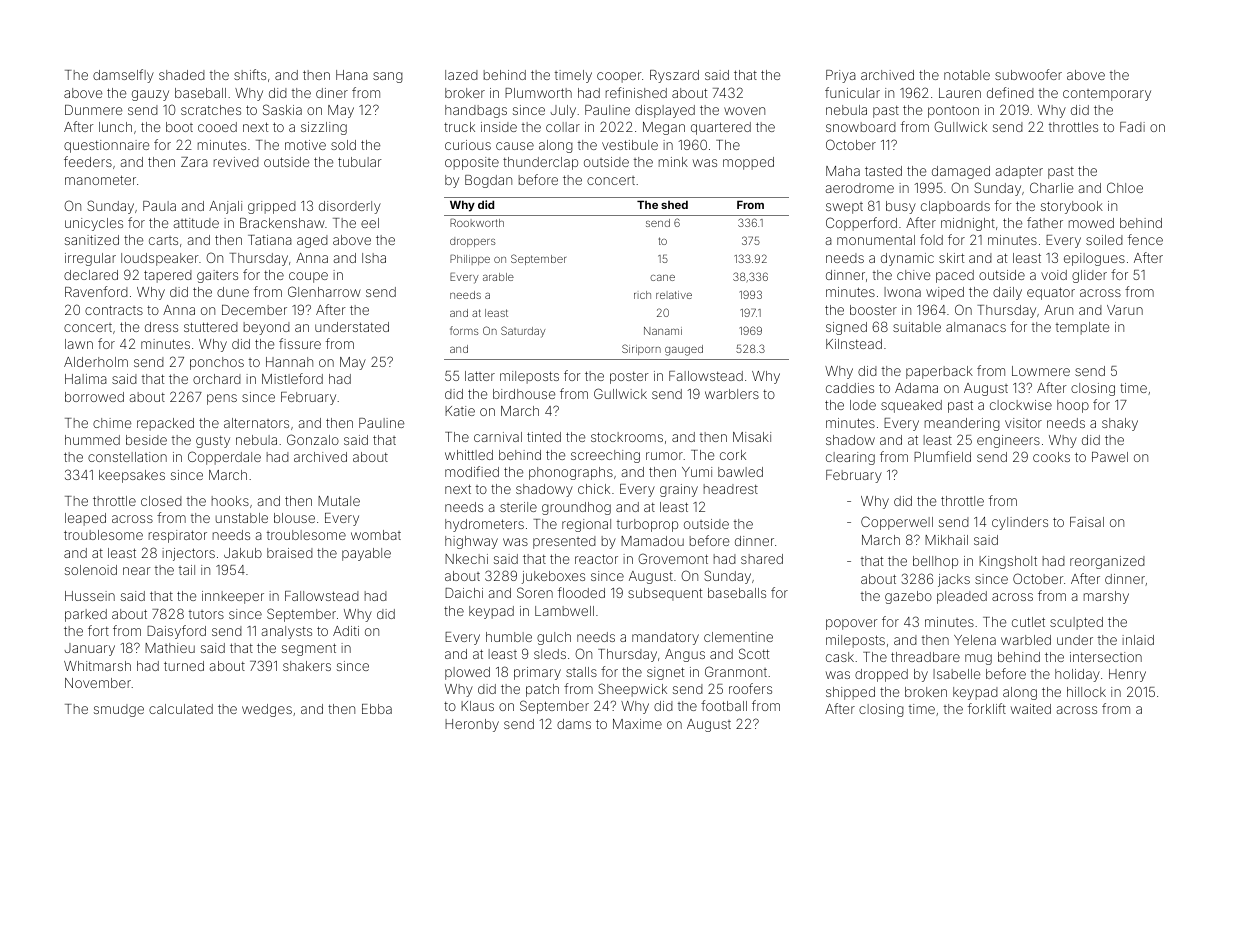 This page has height=952, width=1233. What do you see at coordinates (324, 291) in the page?
I see `Glenharrow` at bounding box center [324, 291].
